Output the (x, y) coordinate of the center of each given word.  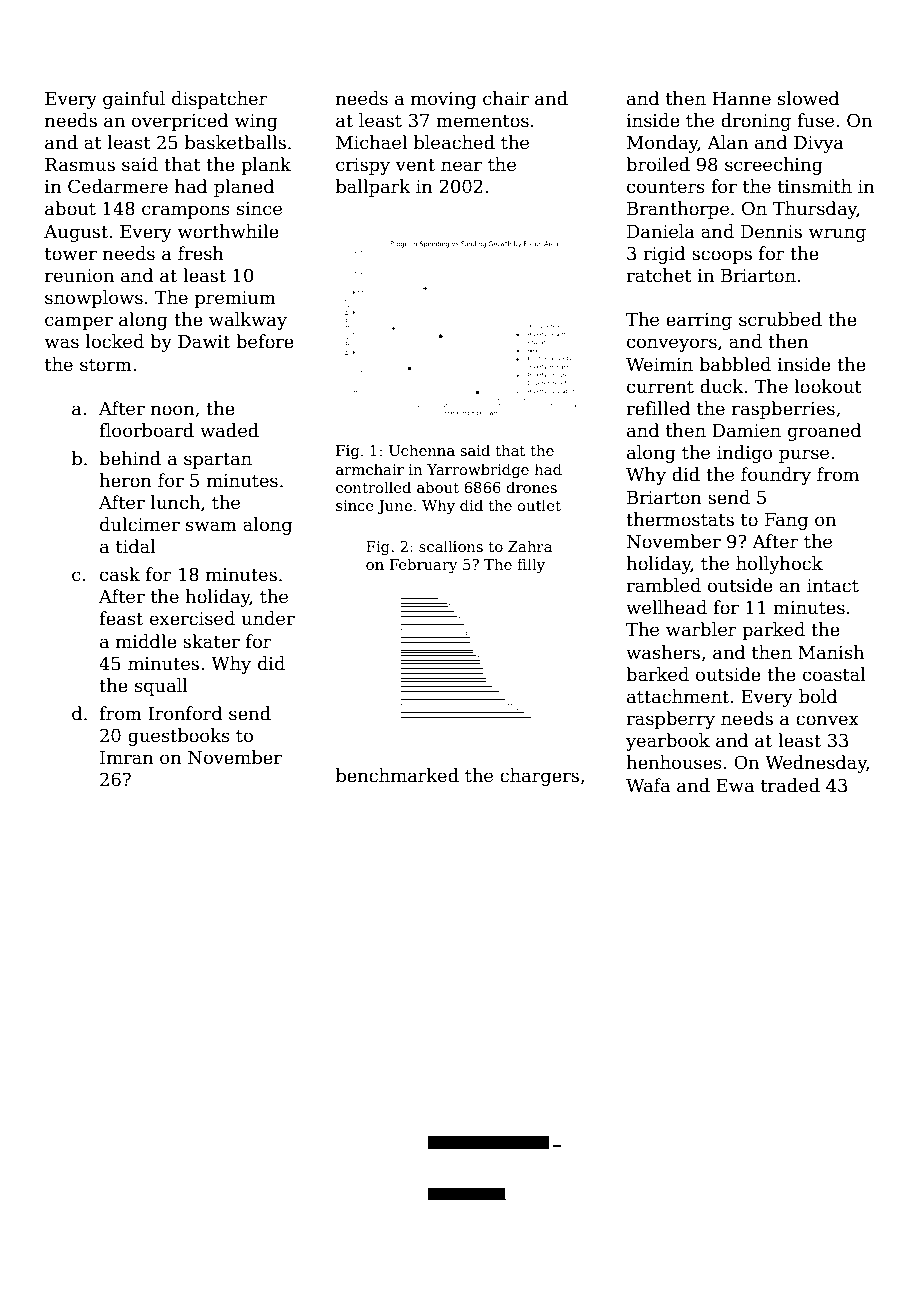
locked (115, 341)
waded (229, 430)
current (660, 387)
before (265, 341)
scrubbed (780, 319)
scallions (451, 546)
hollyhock (779, 565)
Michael (371, 142)
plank (266, 166)
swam (211, 526)
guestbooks (179, 737)
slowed (809, 98)
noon (173, 410)
